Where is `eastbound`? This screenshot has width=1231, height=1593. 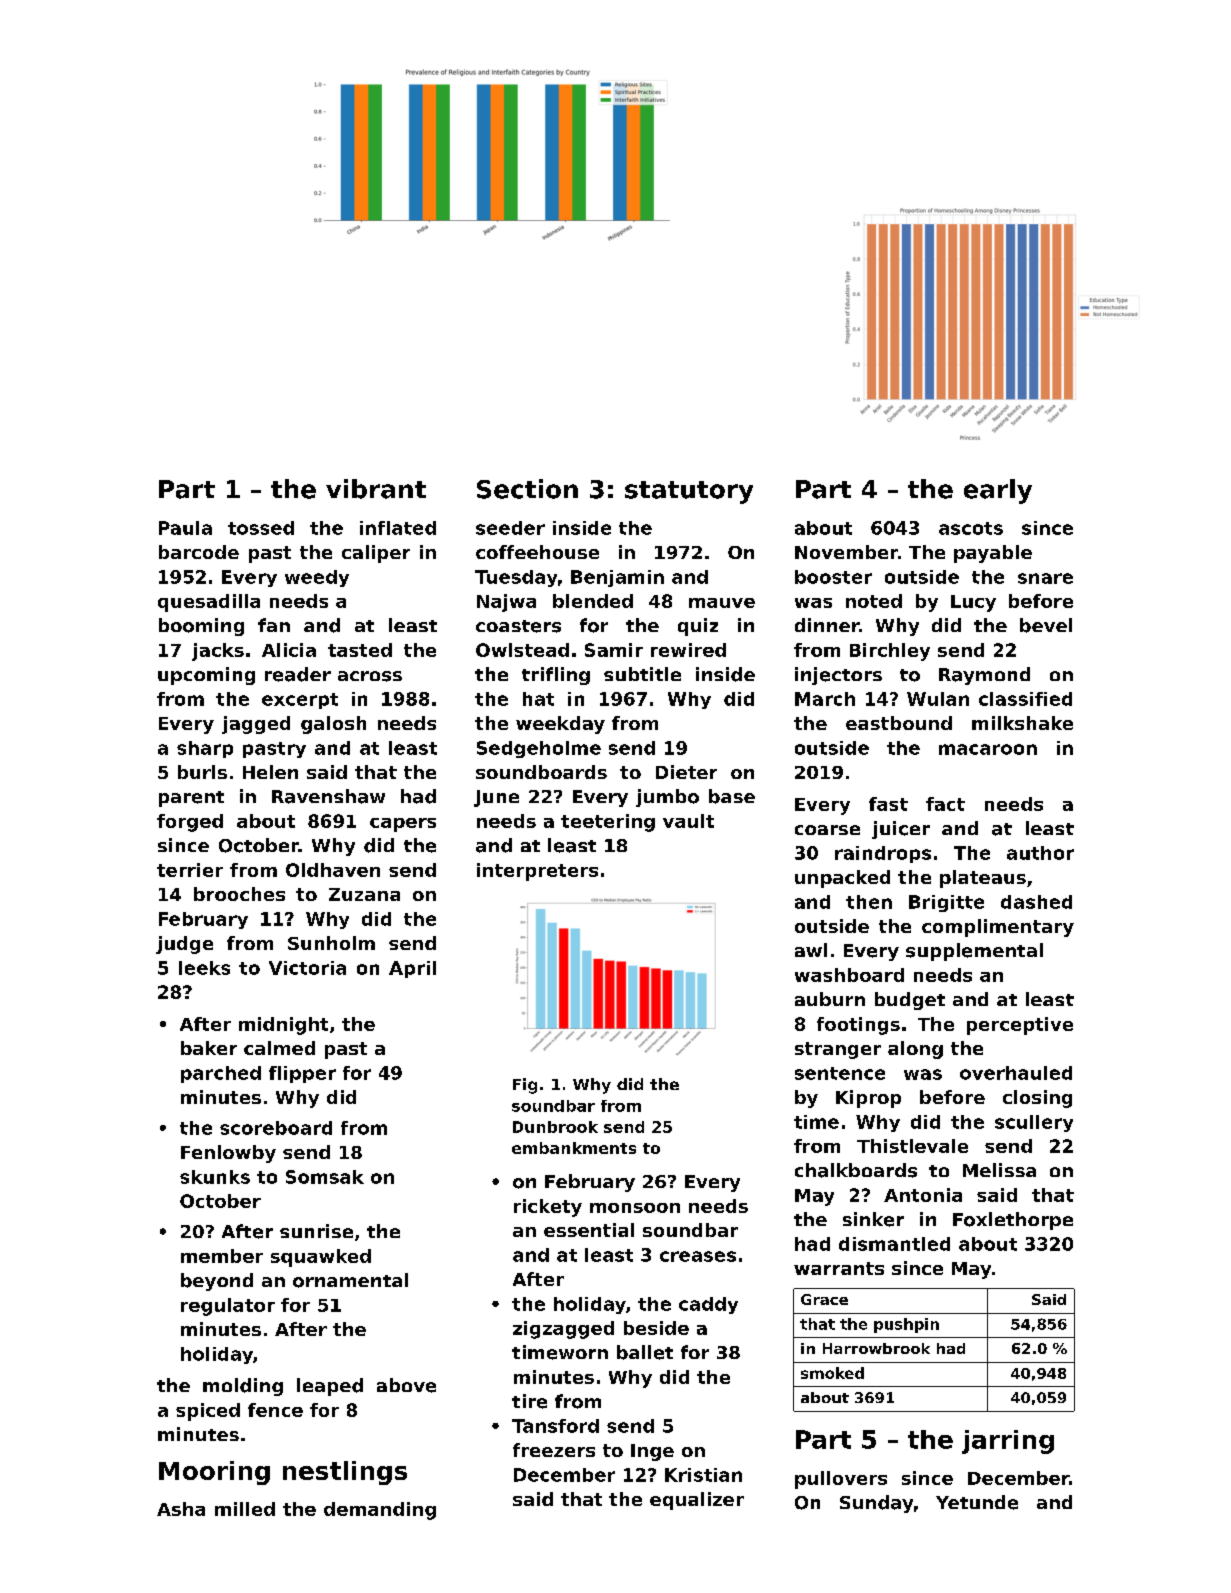 eastbound is located at coordinates (899, 723).
